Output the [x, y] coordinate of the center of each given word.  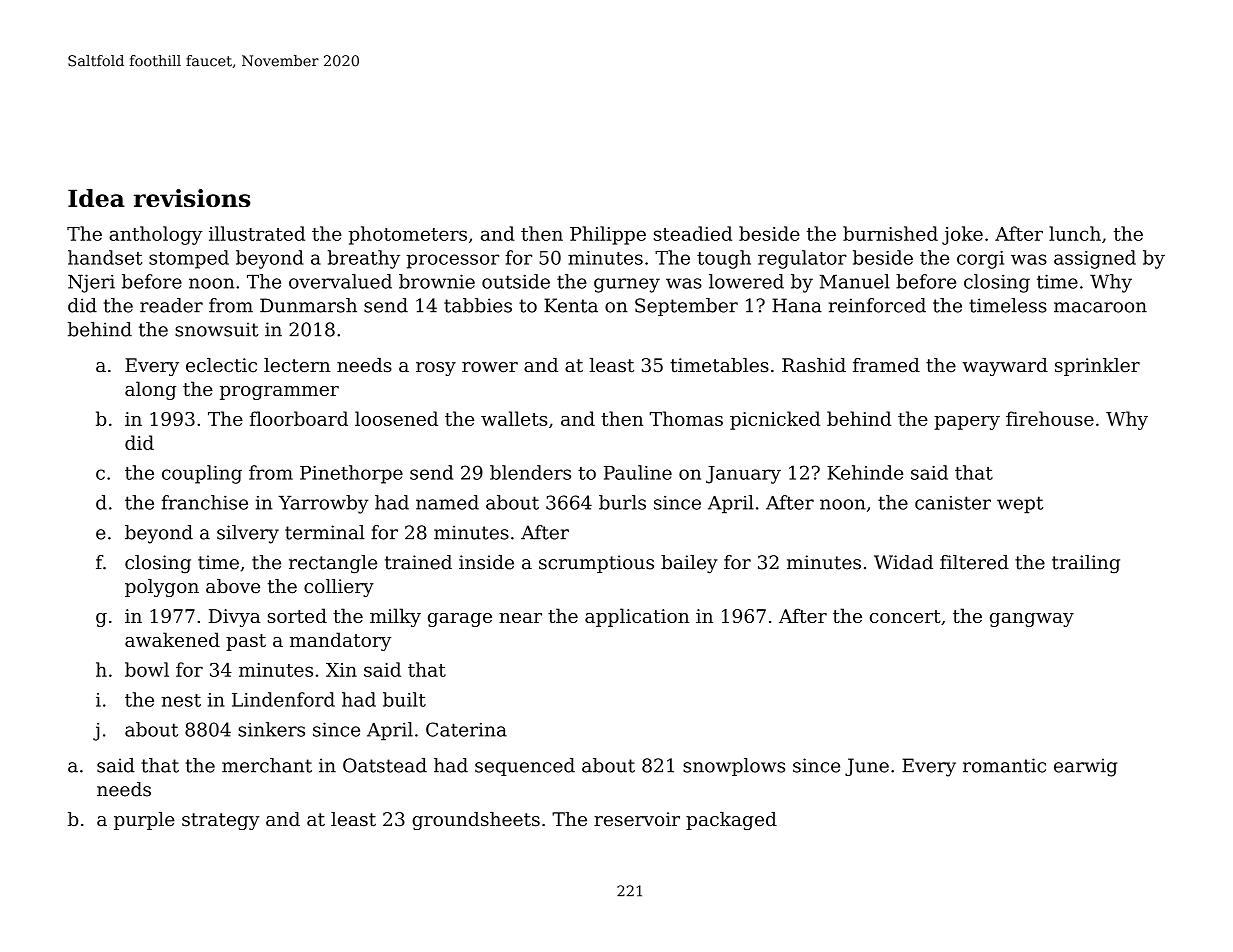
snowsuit [217, 329]
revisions [192, 198]
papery [967, 423]
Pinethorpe [351, 474]
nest [181, 700]
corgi [980, 260]
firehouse [1050, 418]
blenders [530, 472]
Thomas [686, 418]
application [637, 617]
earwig [1085, 767]
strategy [221, 821]
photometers [408, 235]
